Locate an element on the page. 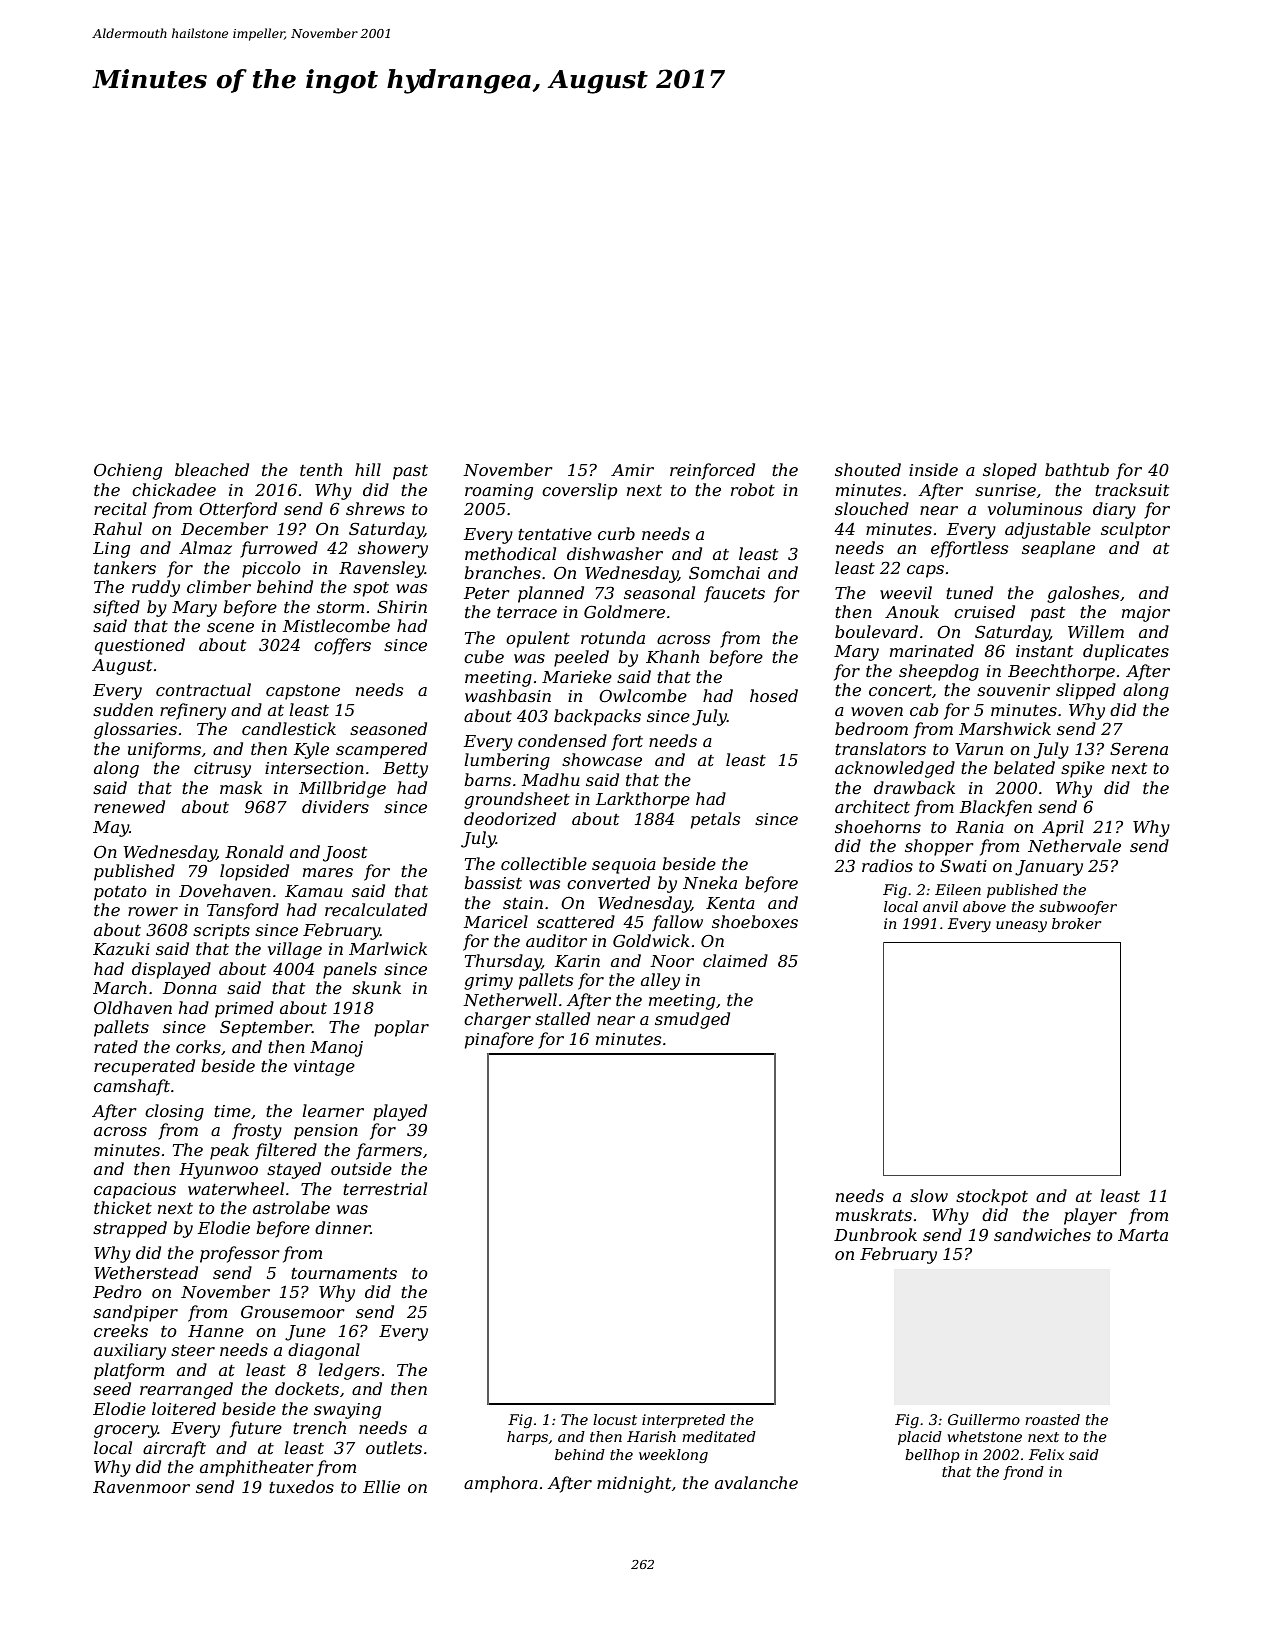  recalculated is located at coordinates (376, 909).
